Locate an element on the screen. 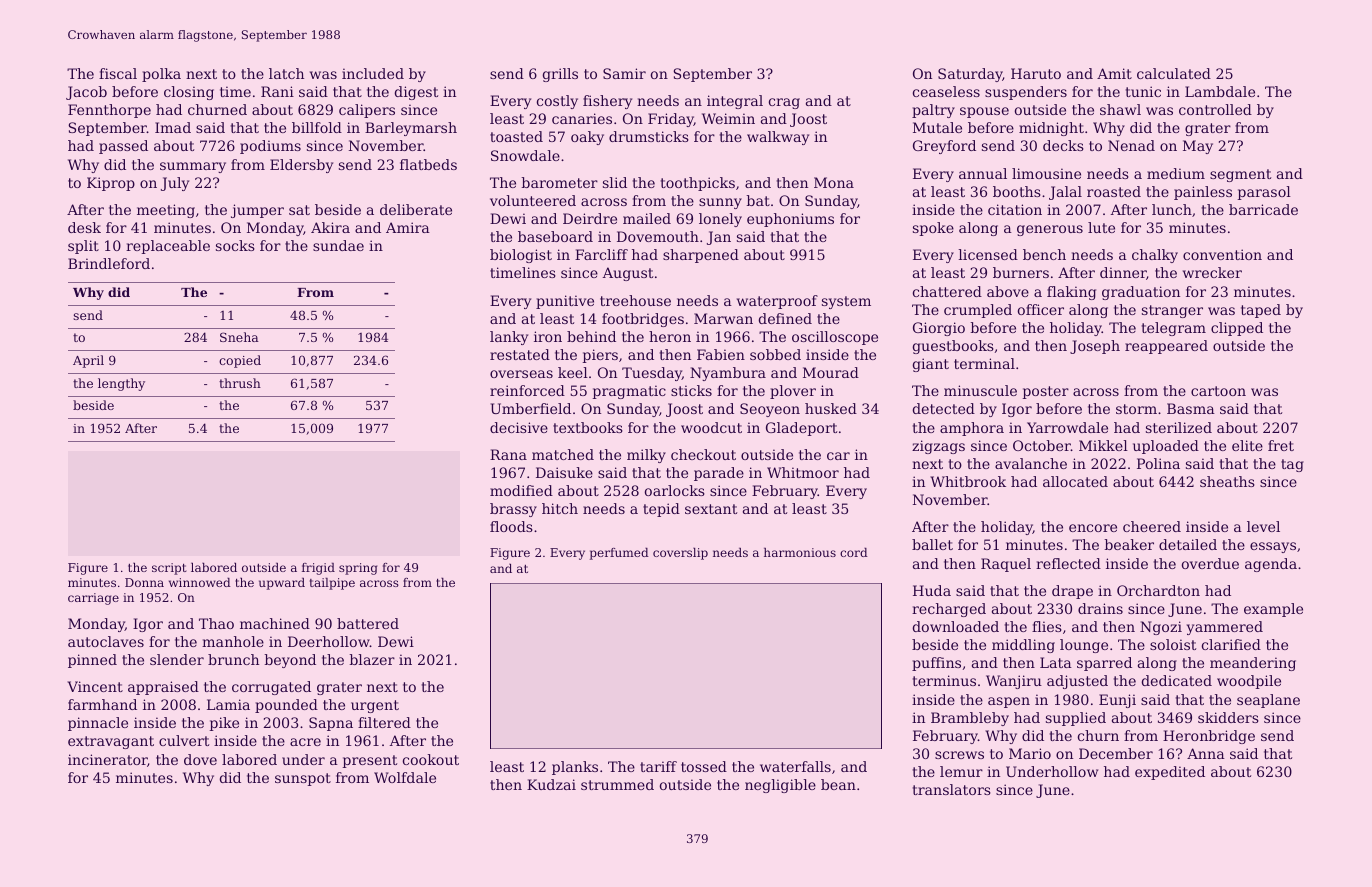  painless is located at coordinates (1203, 193).
